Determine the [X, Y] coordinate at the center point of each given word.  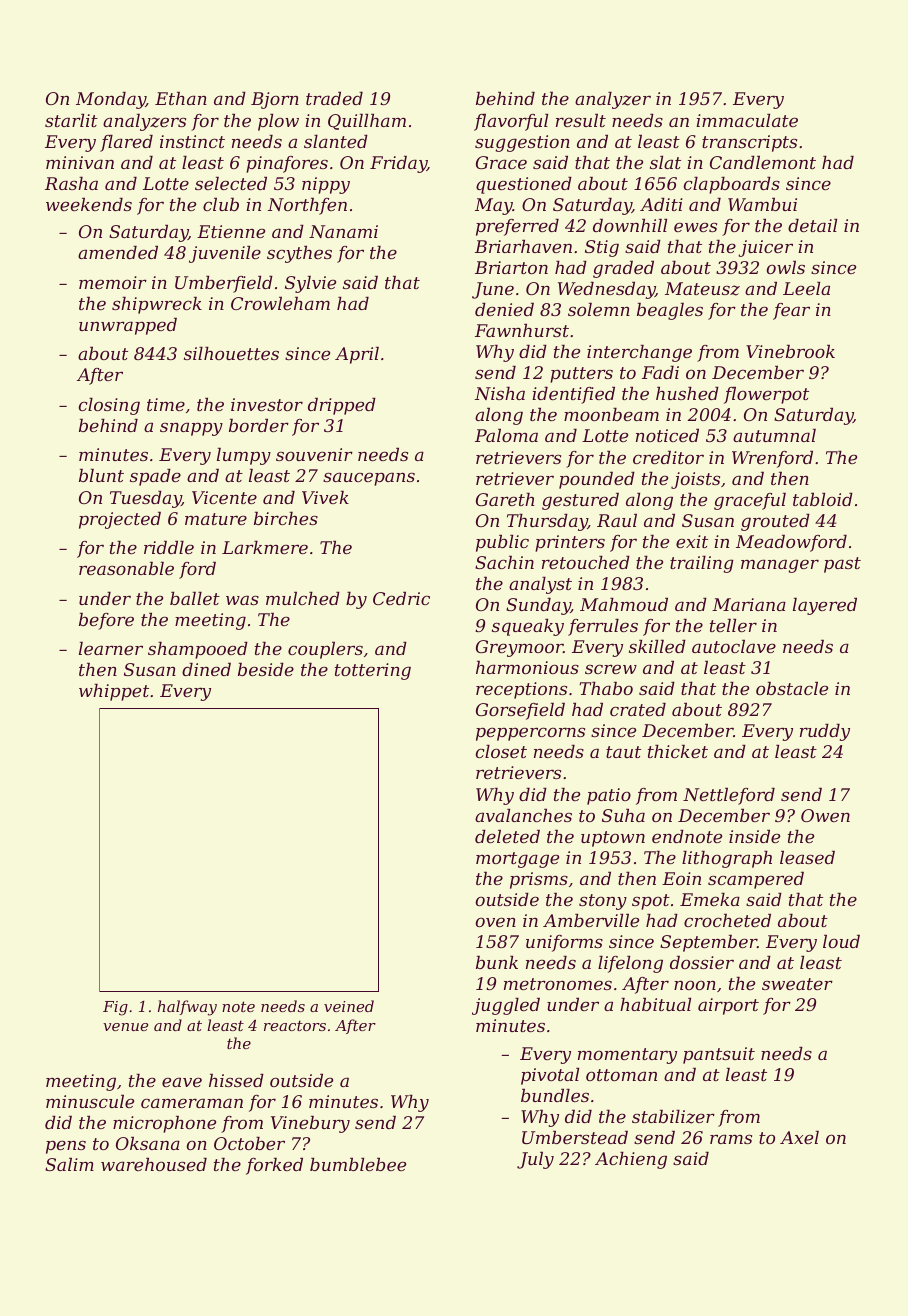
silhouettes [231, 353]
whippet [114, 692]
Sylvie [310, 284]
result [581, 120]
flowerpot [766, 395]
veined [349, 1006]
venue [125, 1027]
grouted [775, 522]
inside [754, 836]
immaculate [747, 120]
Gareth [505, 499]
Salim [69, 1164]
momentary [627, 1056]
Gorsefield [520, 711]
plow [278, 122]
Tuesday [145, 499]
